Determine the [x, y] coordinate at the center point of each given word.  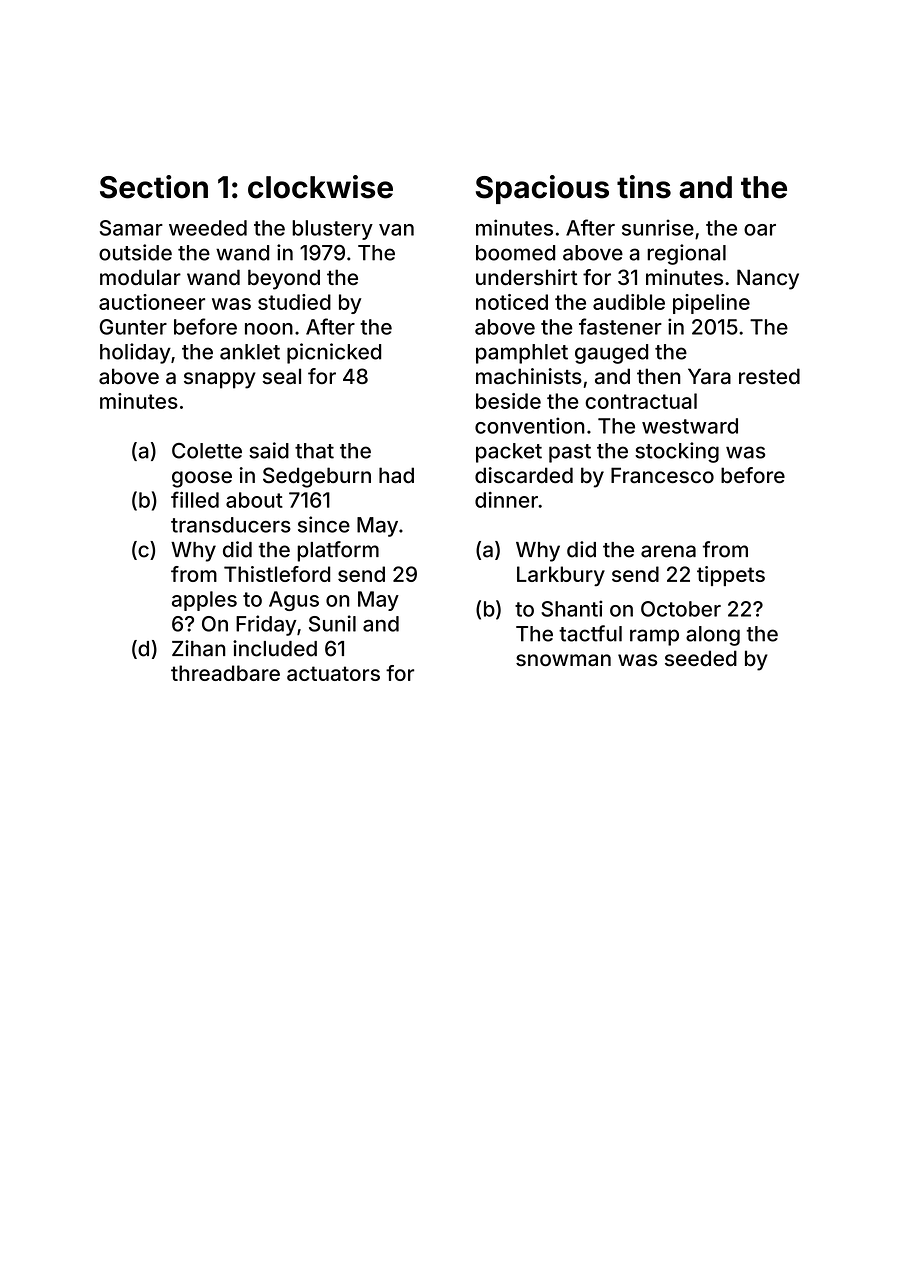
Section [154, 187]
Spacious [542, 189]
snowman [563, 660]
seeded [701, 658]
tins [644, 187]
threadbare [225, 673]
